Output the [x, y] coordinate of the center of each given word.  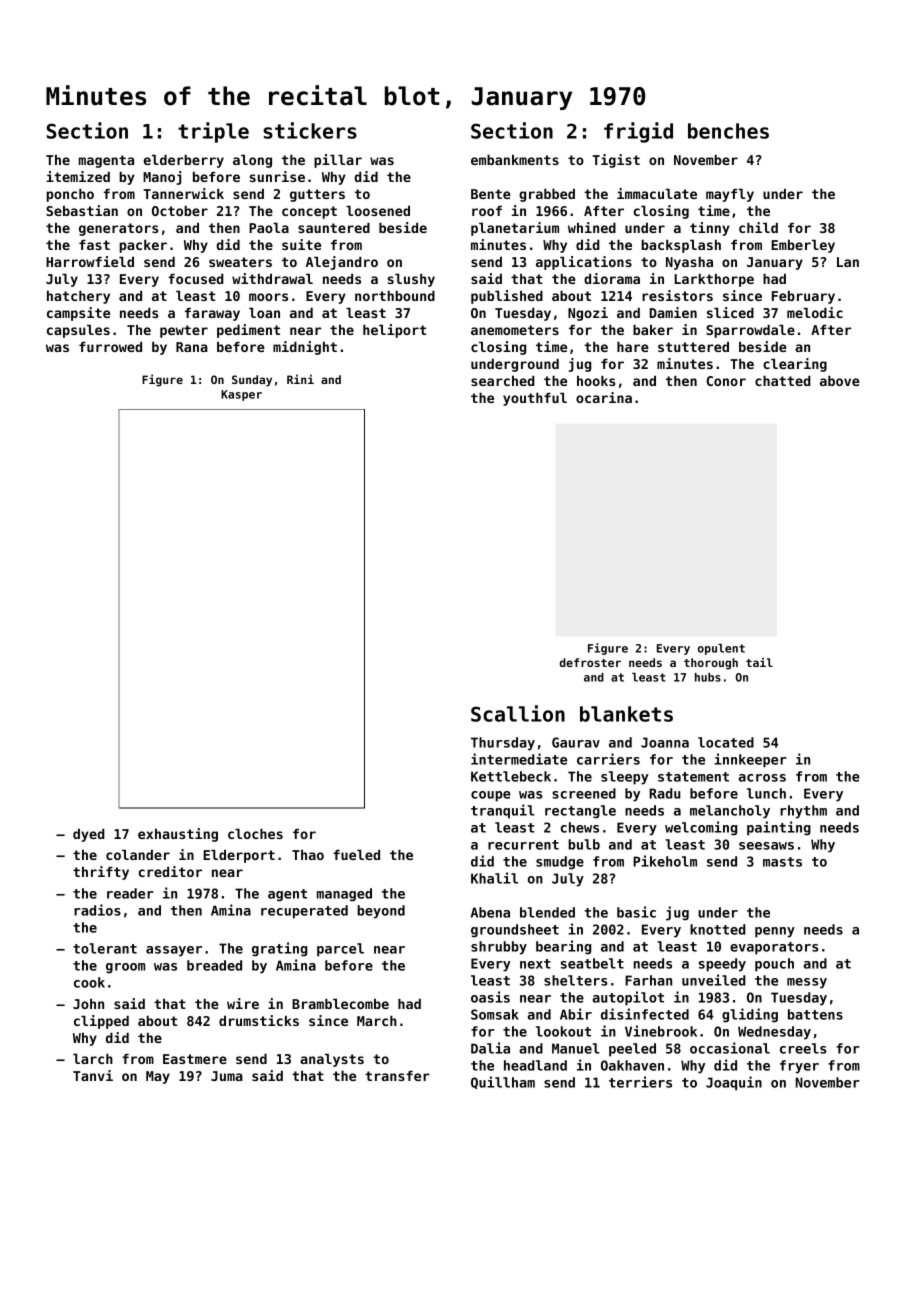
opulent [721, 649]
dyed [89, 835]
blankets [626, 714]
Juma [227, 1076]
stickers [310, 130]
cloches [255, 833]
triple [213, 132]
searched [503, 380]
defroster [590, 662]
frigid [638, 132]
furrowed [110, 346]
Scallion [518, 713]
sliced [730, 312]
